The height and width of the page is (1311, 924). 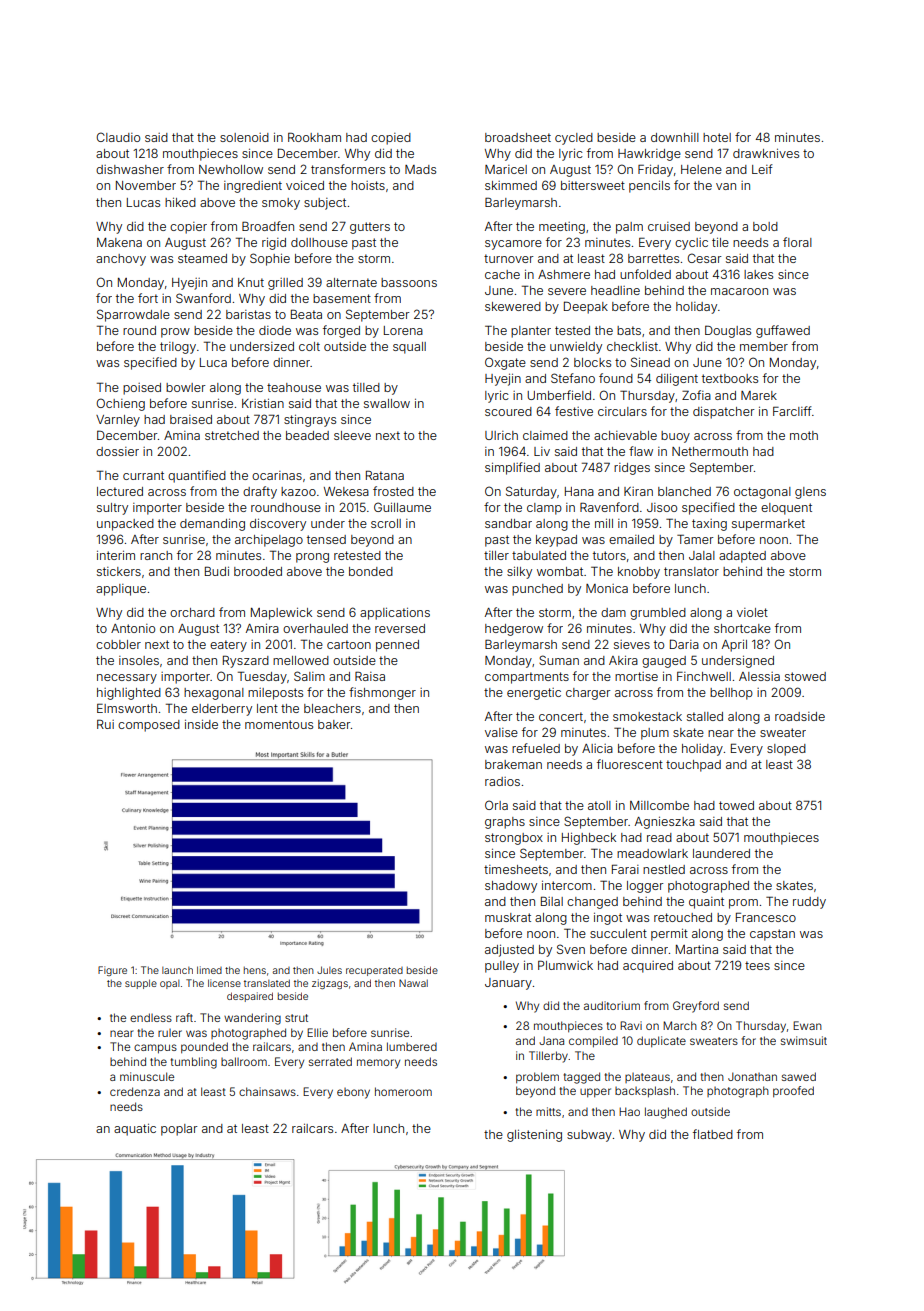 I want to click on baker, so click(x=334, y=724).
